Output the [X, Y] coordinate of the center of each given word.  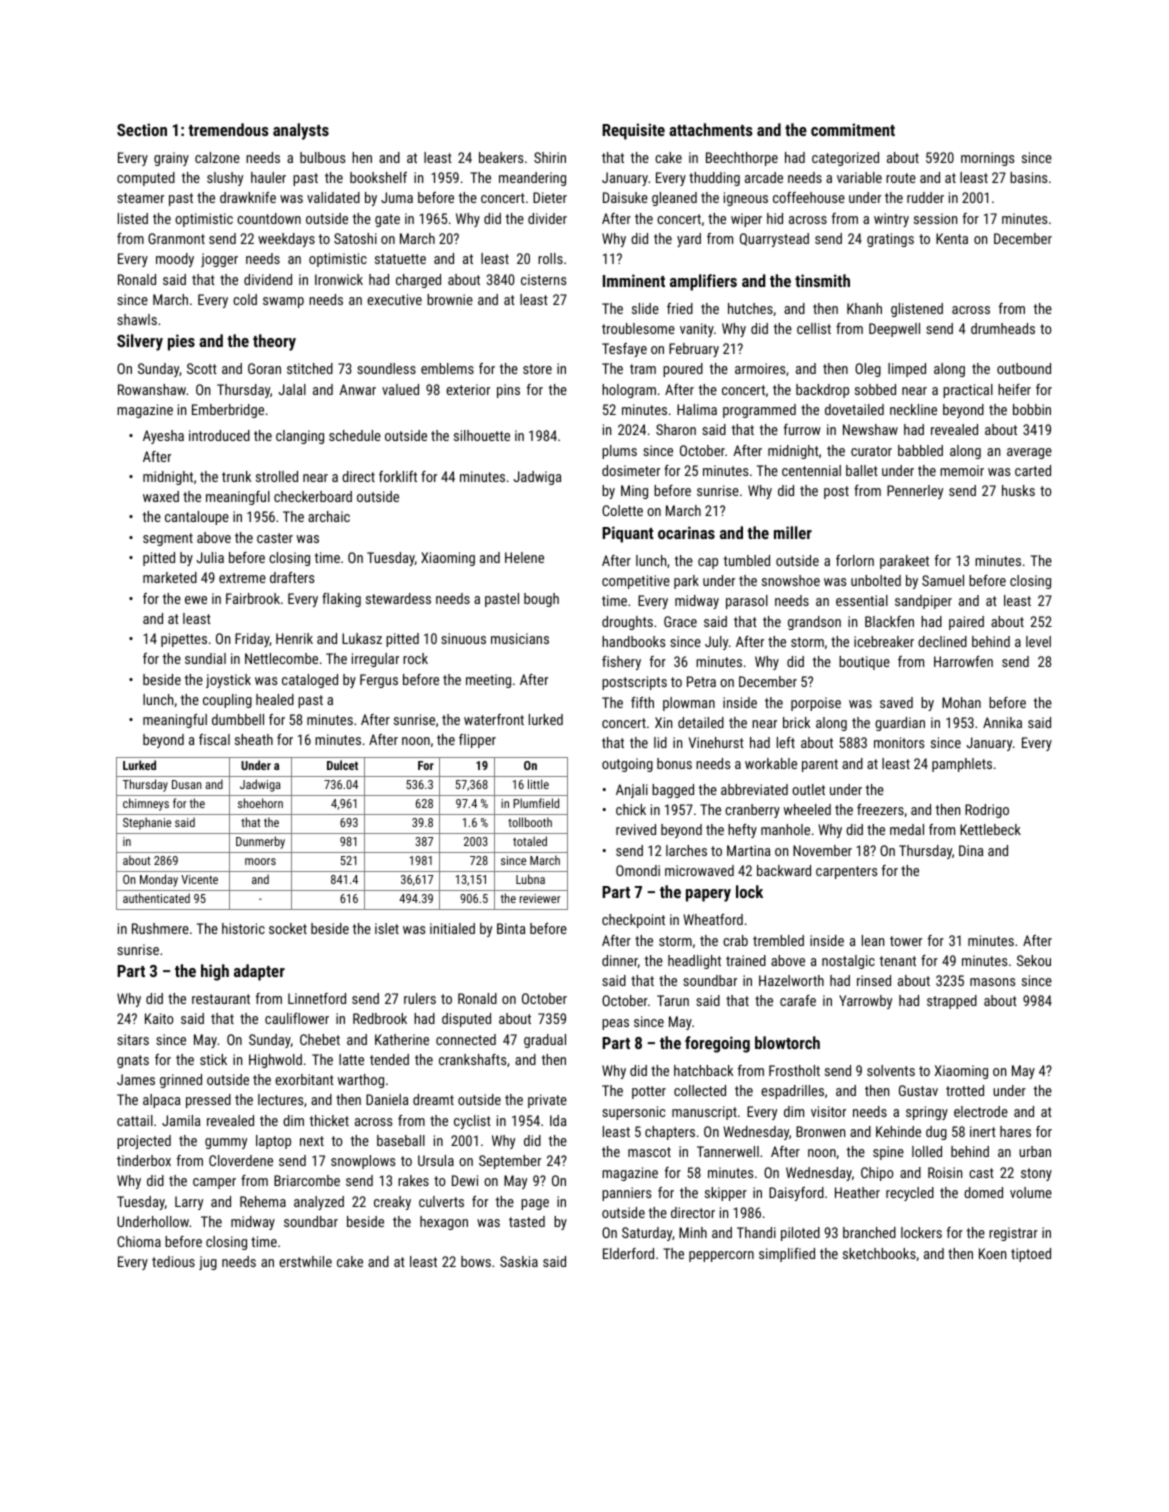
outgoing [627, 765]
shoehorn [260, 803]
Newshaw [870, 429]
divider [547, 218]
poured [683, 370]
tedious [173, 1261]
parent [820, 765]
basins [1028, 177]
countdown [269, 218]
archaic [329, 516]
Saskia [519, 1261]
